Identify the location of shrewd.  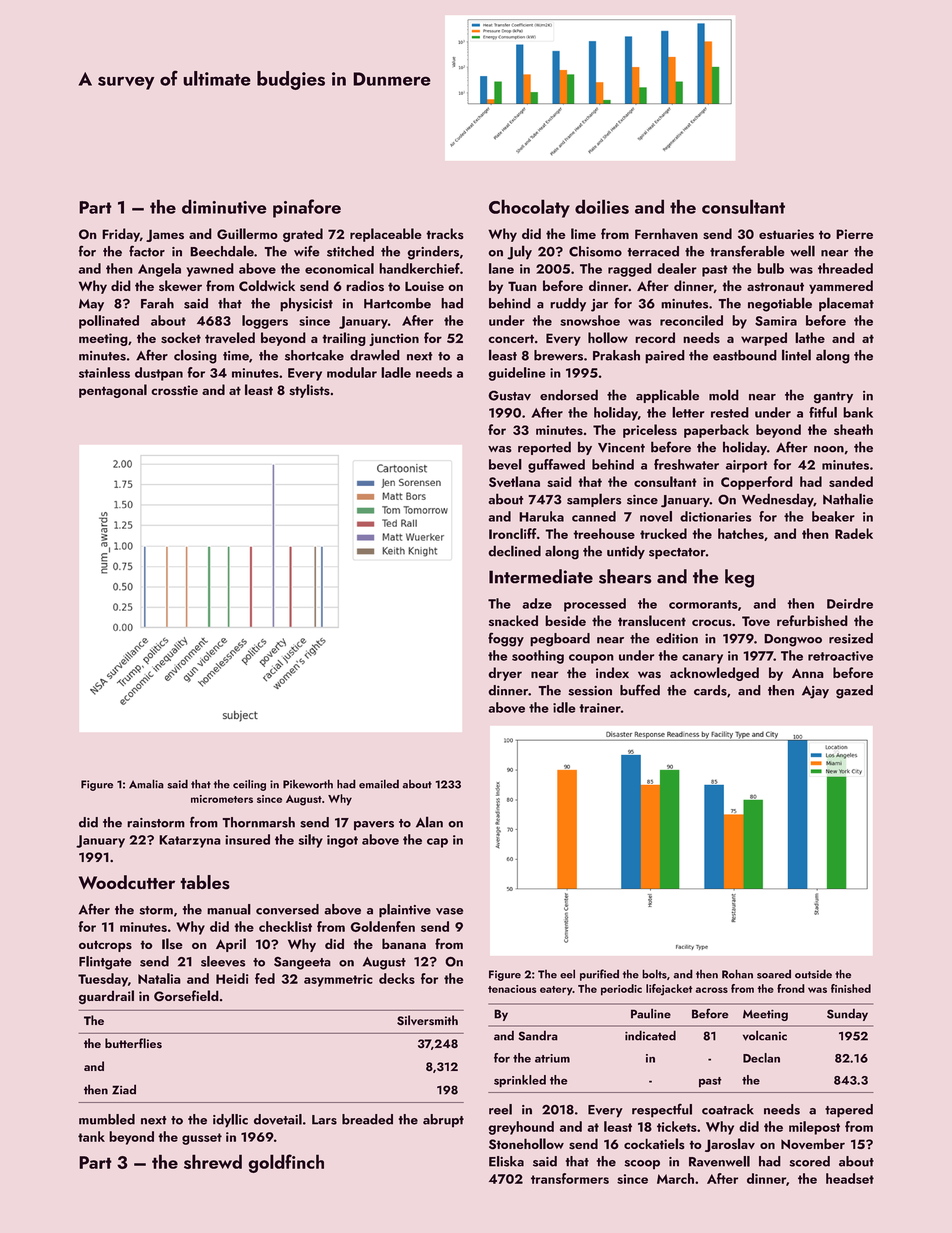
(213, 1161).
